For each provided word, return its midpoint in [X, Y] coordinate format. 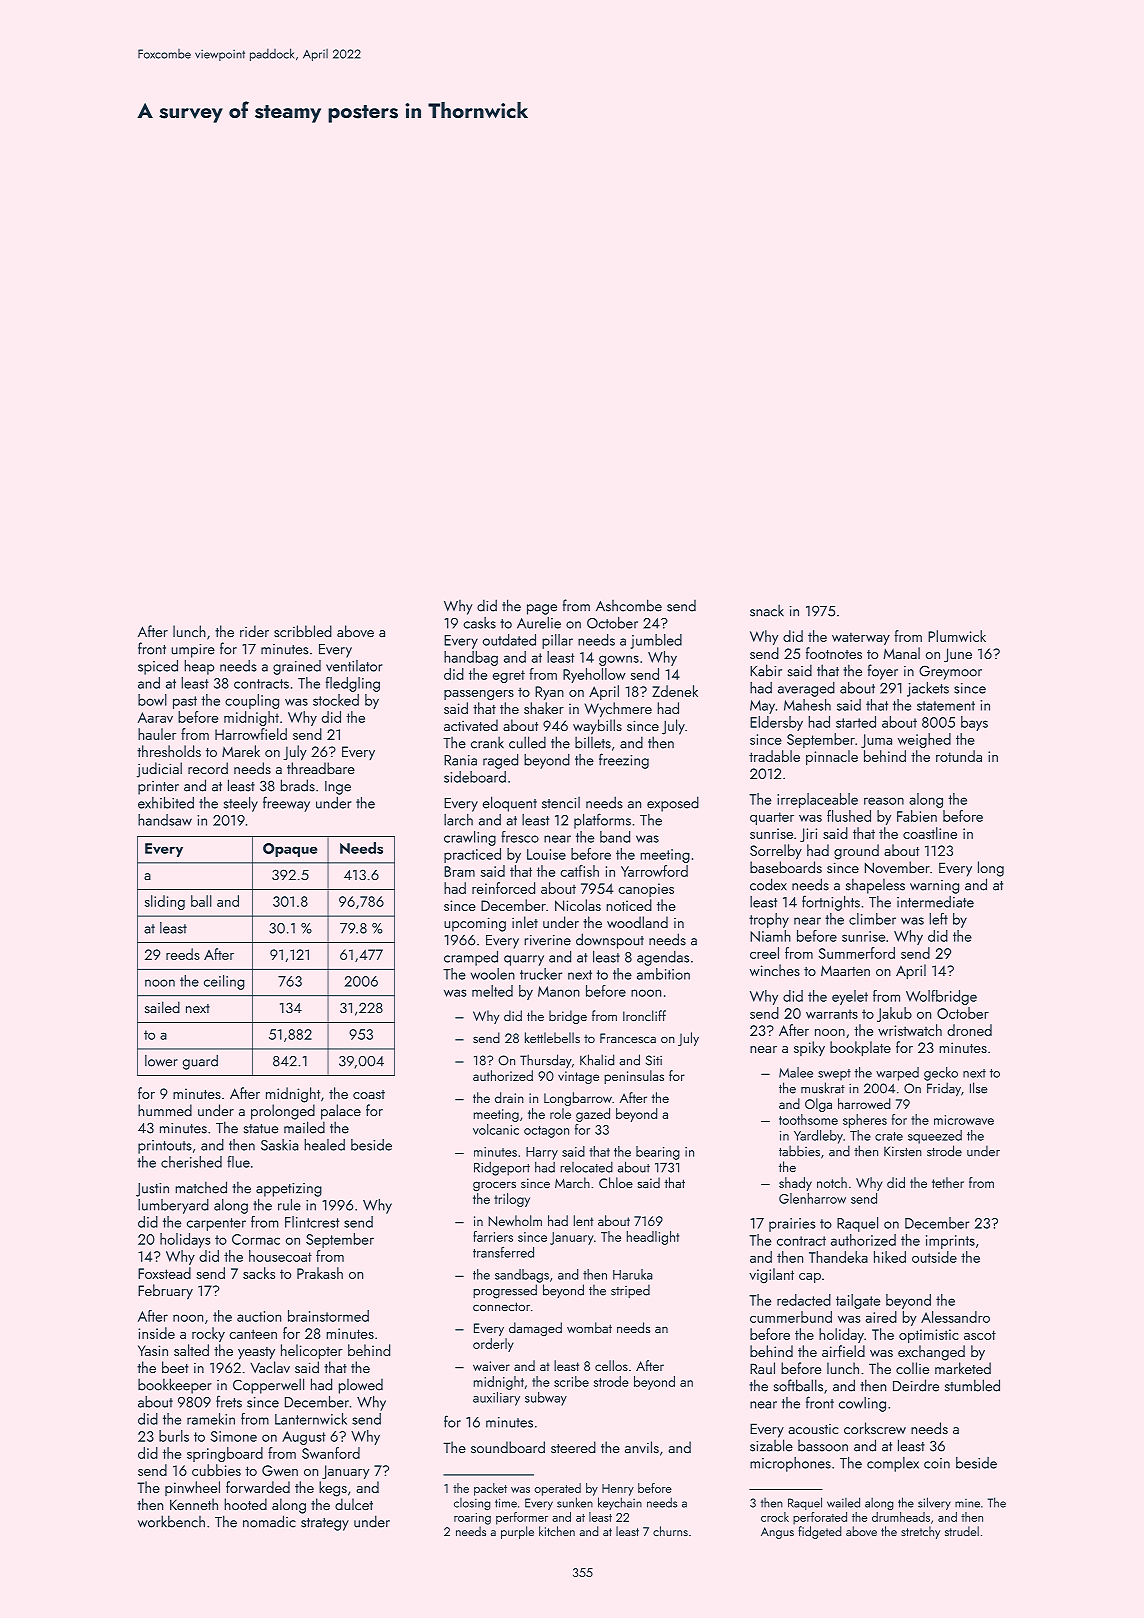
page [542, 609]
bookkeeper [175, 1386]
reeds [183, 954]
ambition [663, 974]
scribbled [303, 631]
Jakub [894, 1014]
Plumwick [957, 636]
